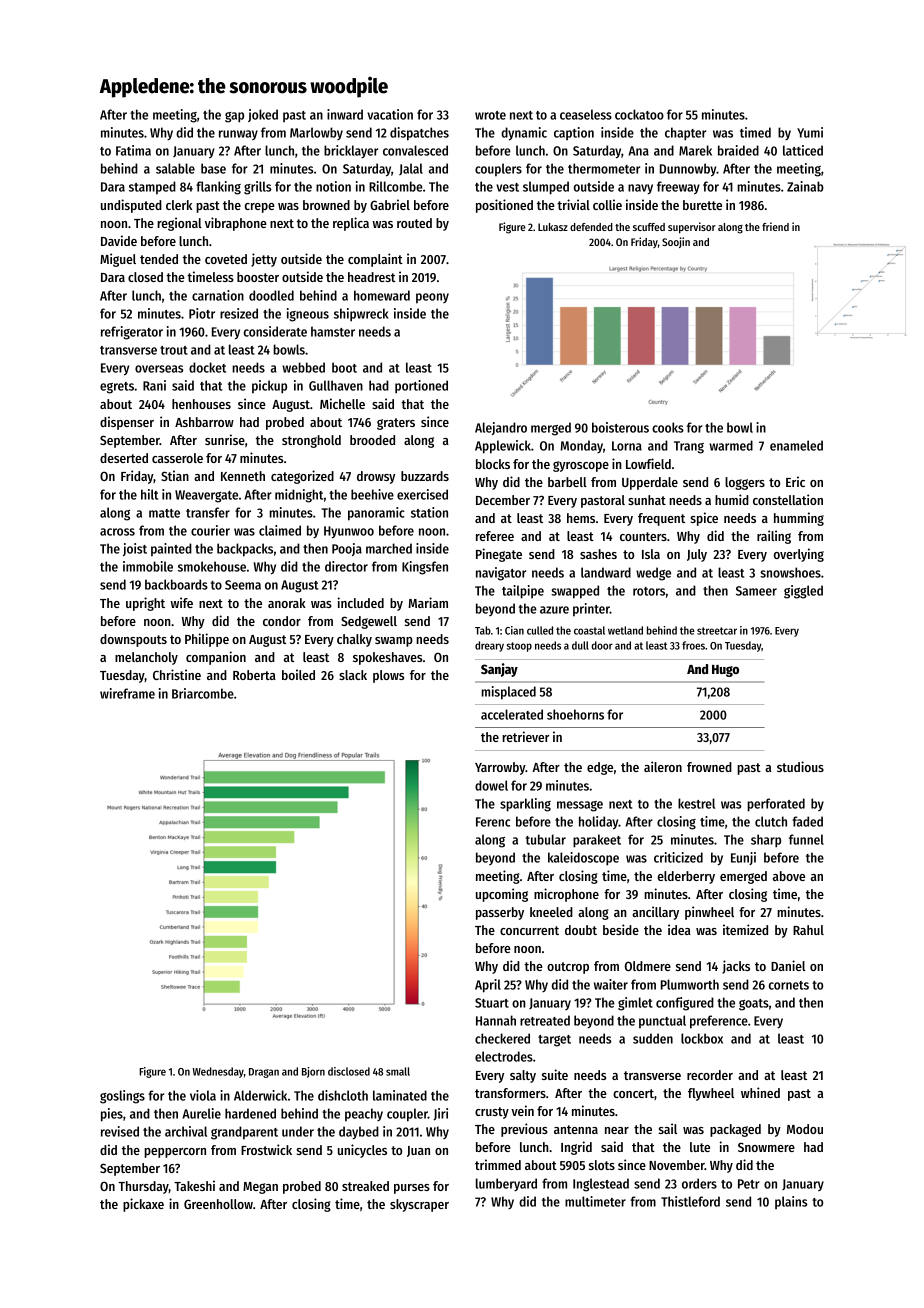 The width and height of the screenshot is (924, 1308). What do you see at coordinates (601, 1185) in the screenshot?
I see `Inglestead` at bounding box center [601, 1185].
